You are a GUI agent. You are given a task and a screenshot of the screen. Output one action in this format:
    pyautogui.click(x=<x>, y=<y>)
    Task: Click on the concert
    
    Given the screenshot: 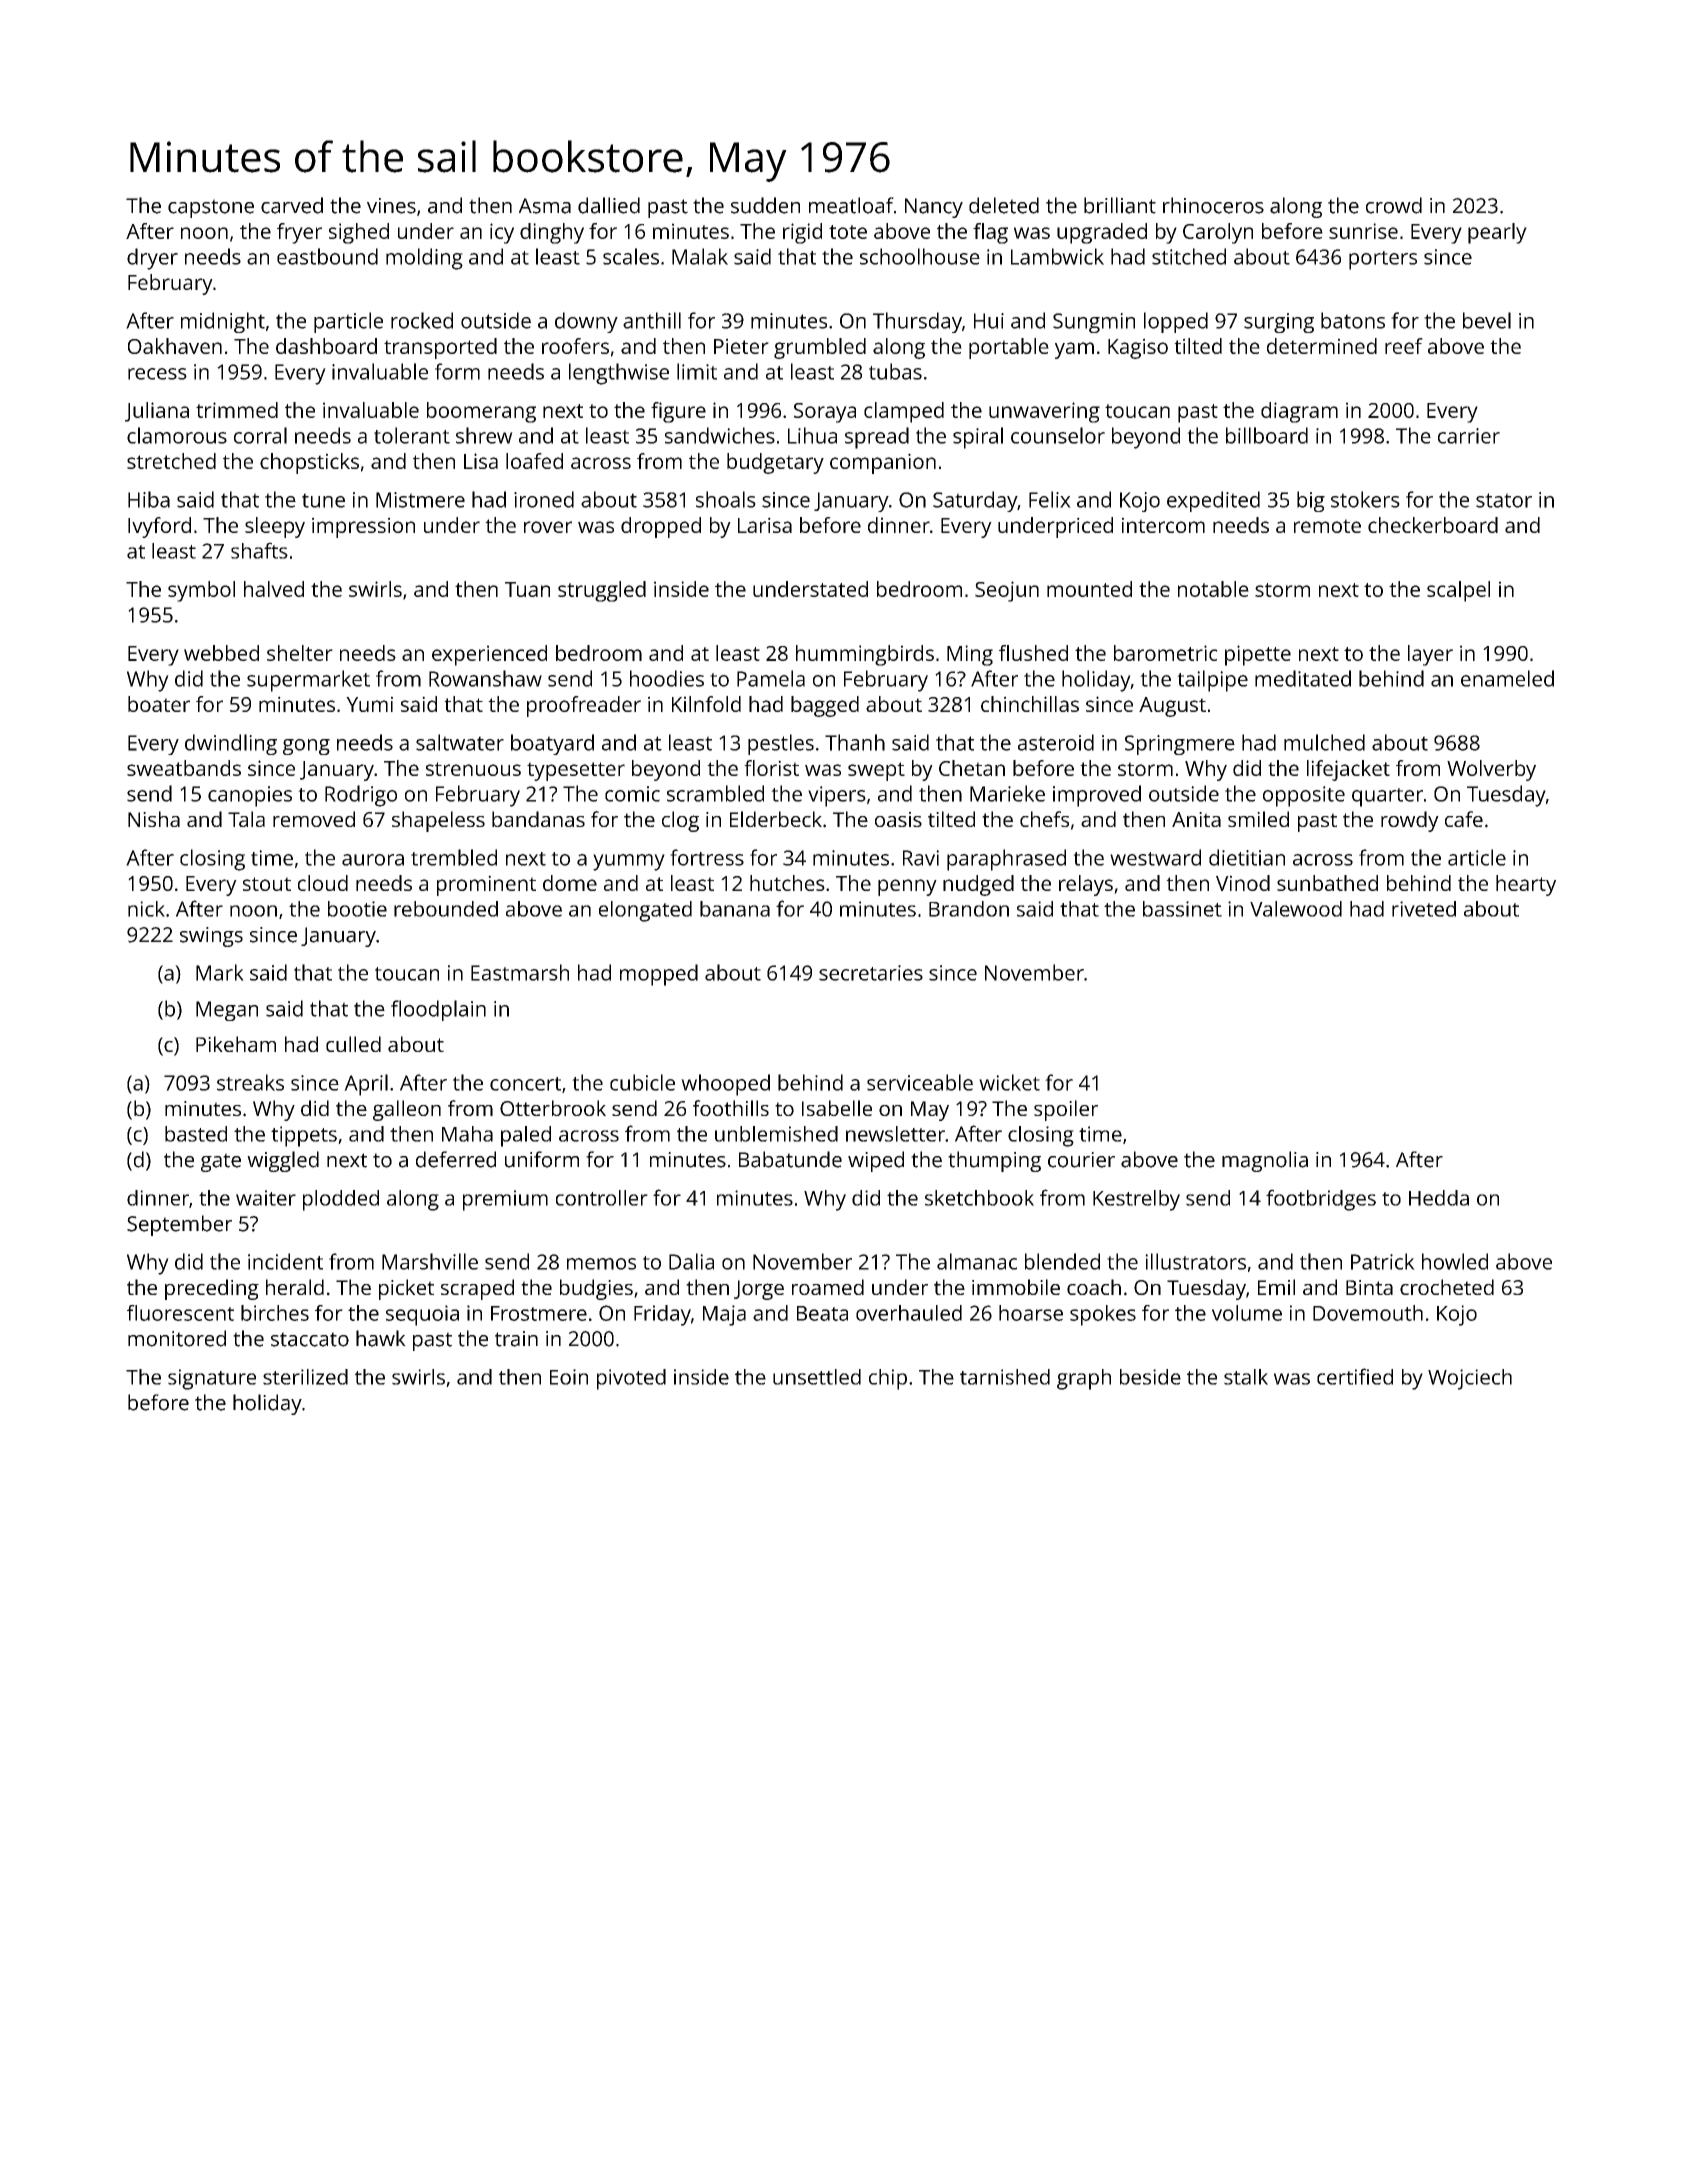 What is the action you would take?
    pyautogui.click(x=525, y=1084)
